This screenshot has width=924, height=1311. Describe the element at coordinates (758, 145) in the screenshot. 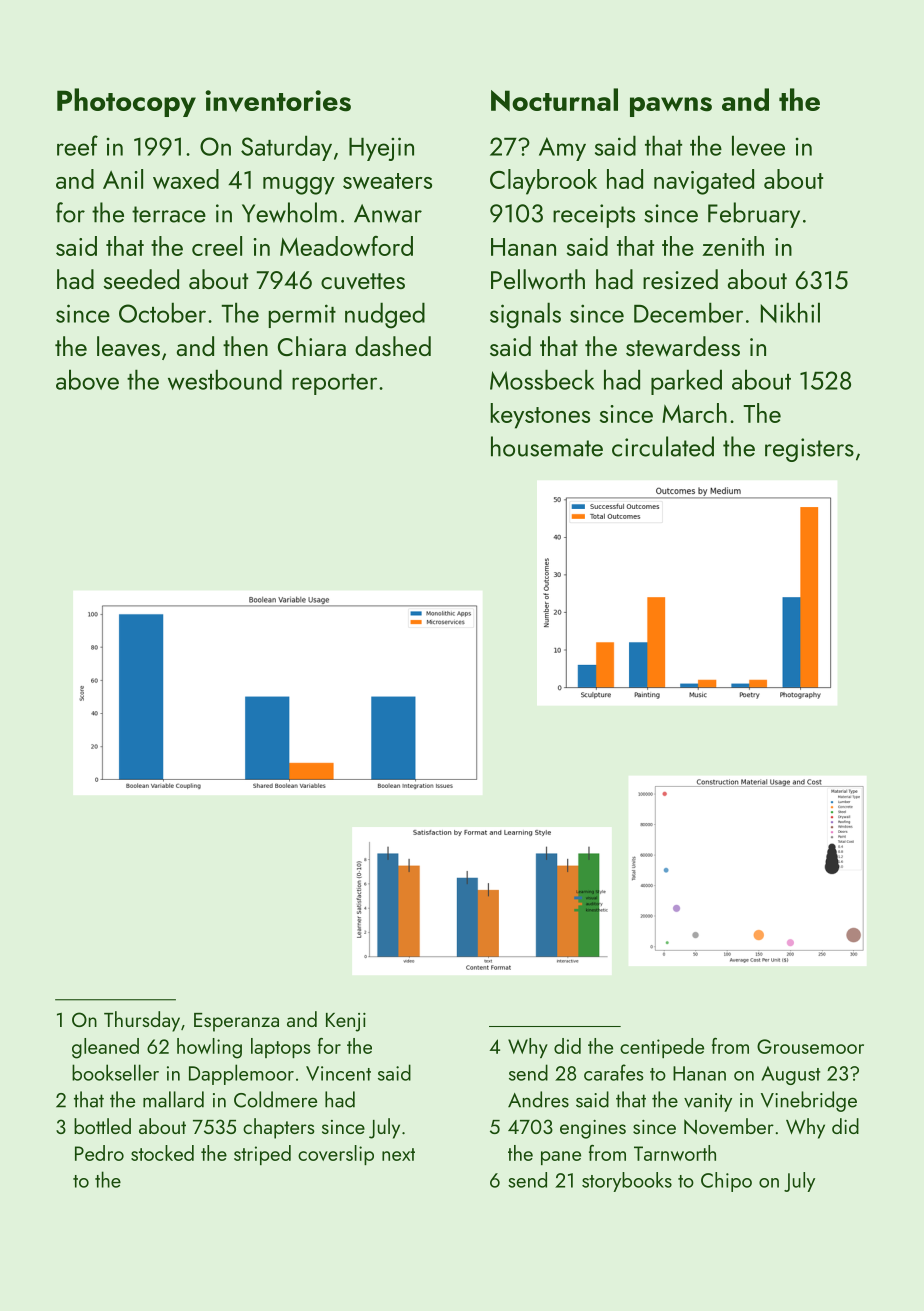

I see `levee` at that location.
